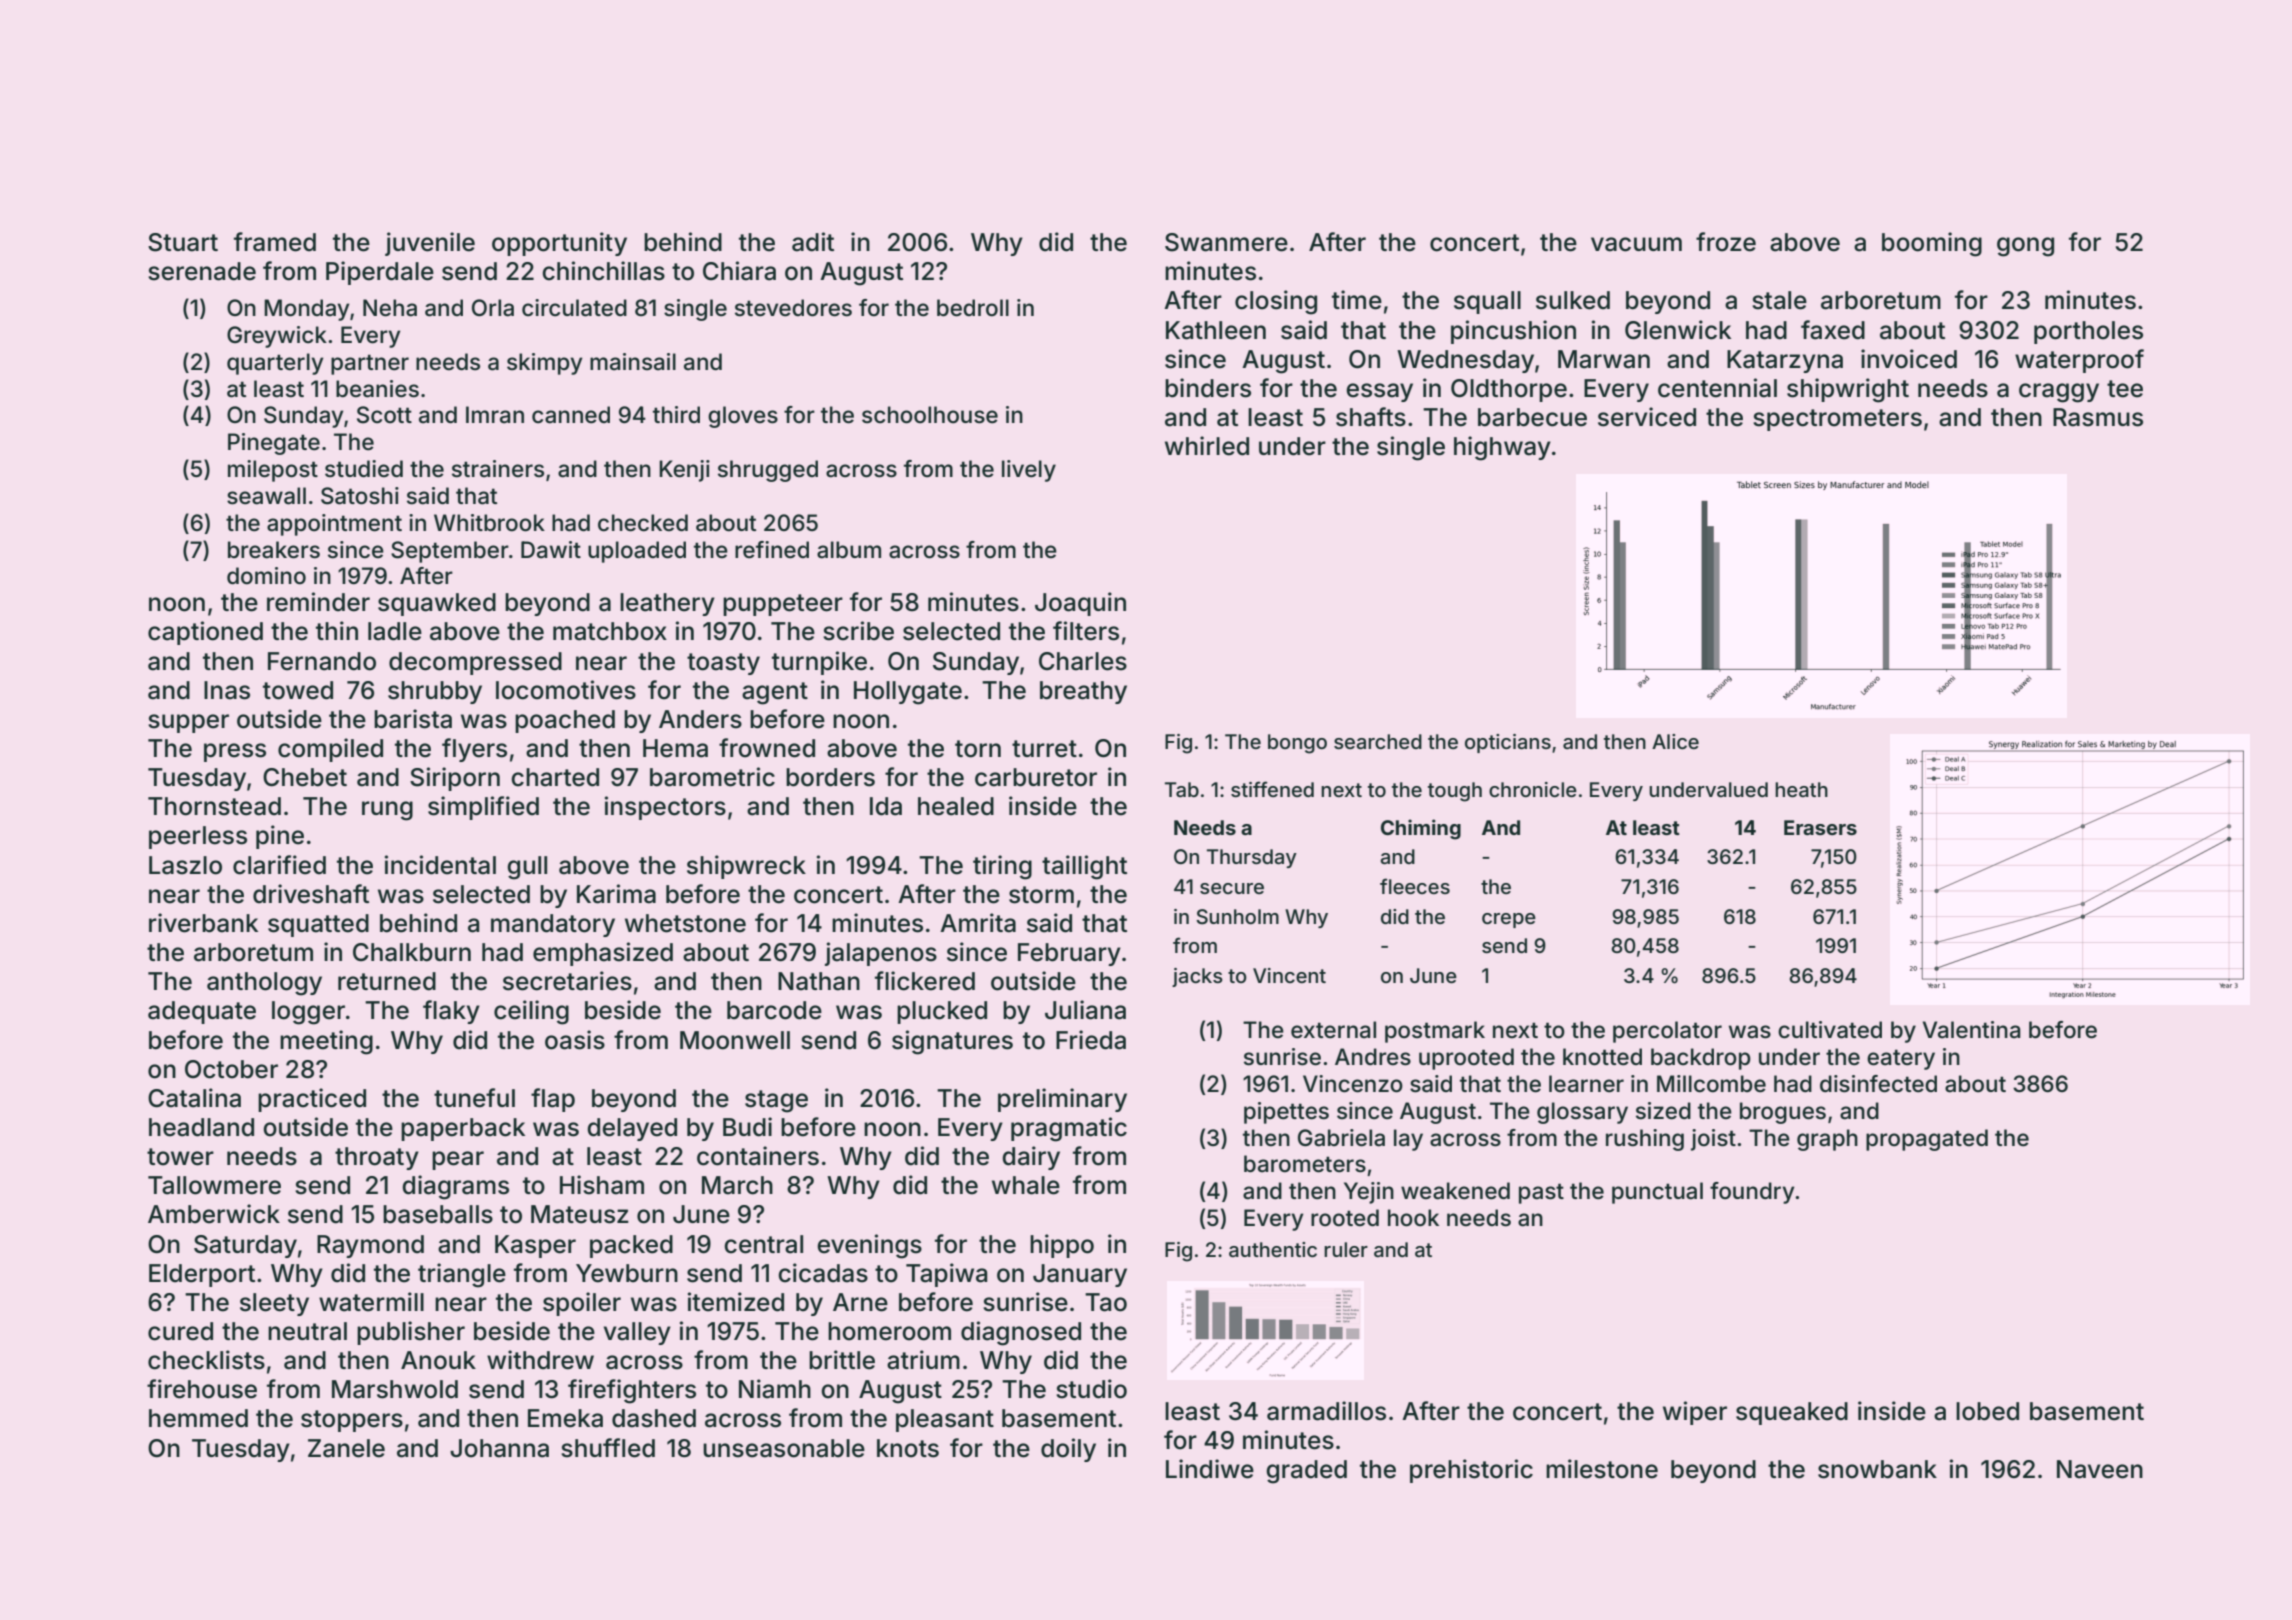 The image size is (2292, 1620). I want to click on spectrometers, so click(1837, 420).
